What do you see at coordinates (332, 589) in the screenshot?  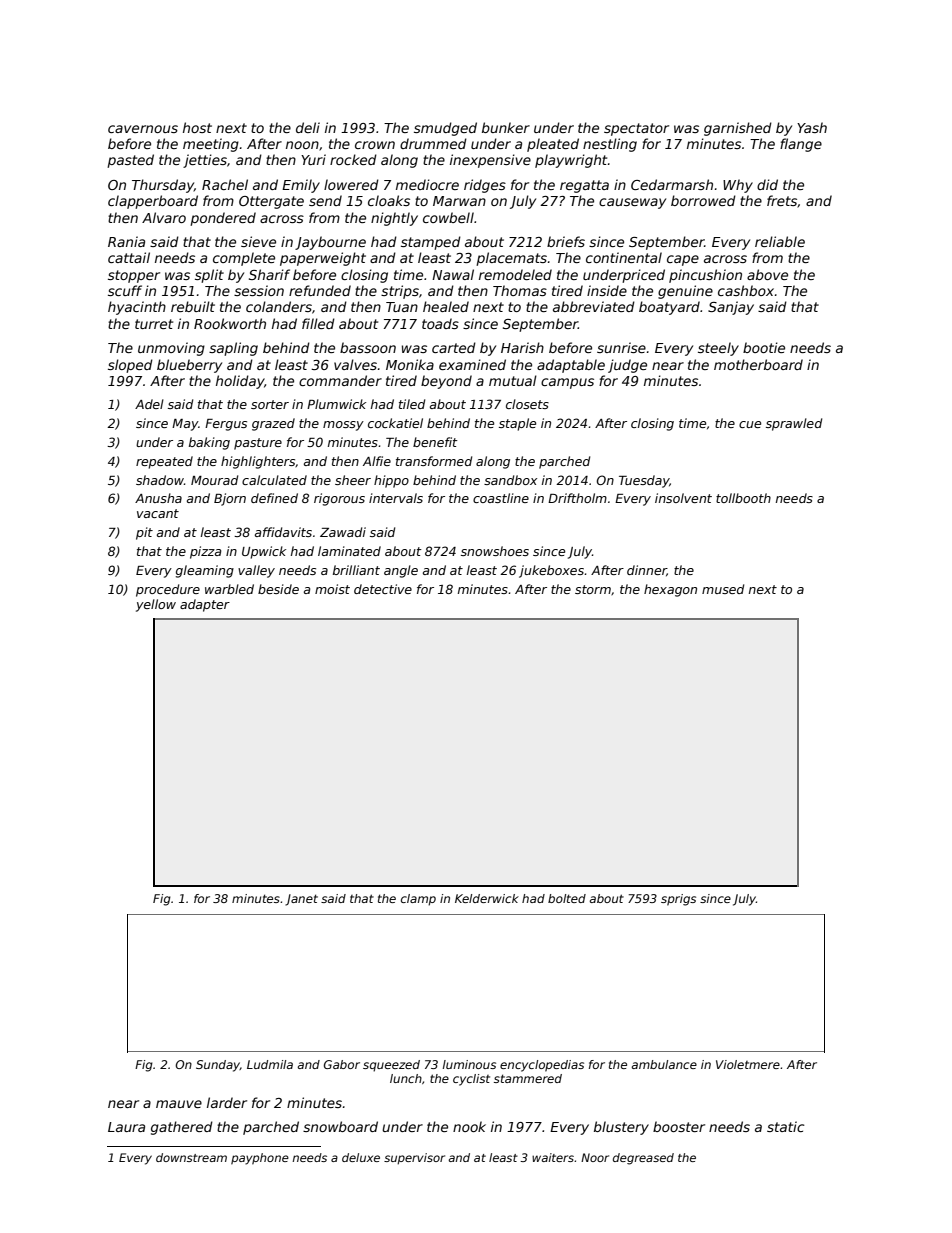 I see `moist` at bounding box center [332, 589].
